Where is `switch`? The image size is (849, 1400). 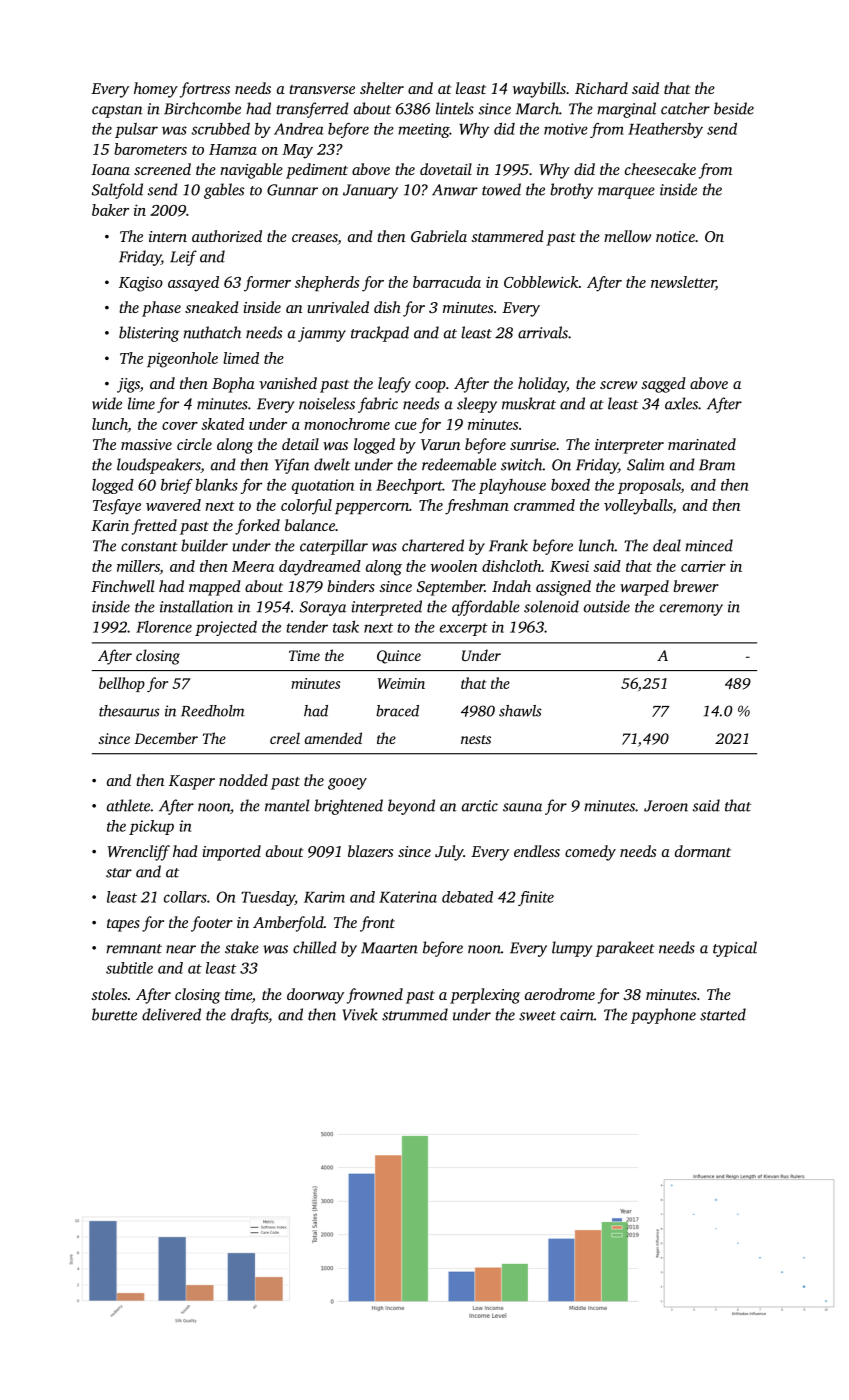
switch is located at coordinates (522, 464).
